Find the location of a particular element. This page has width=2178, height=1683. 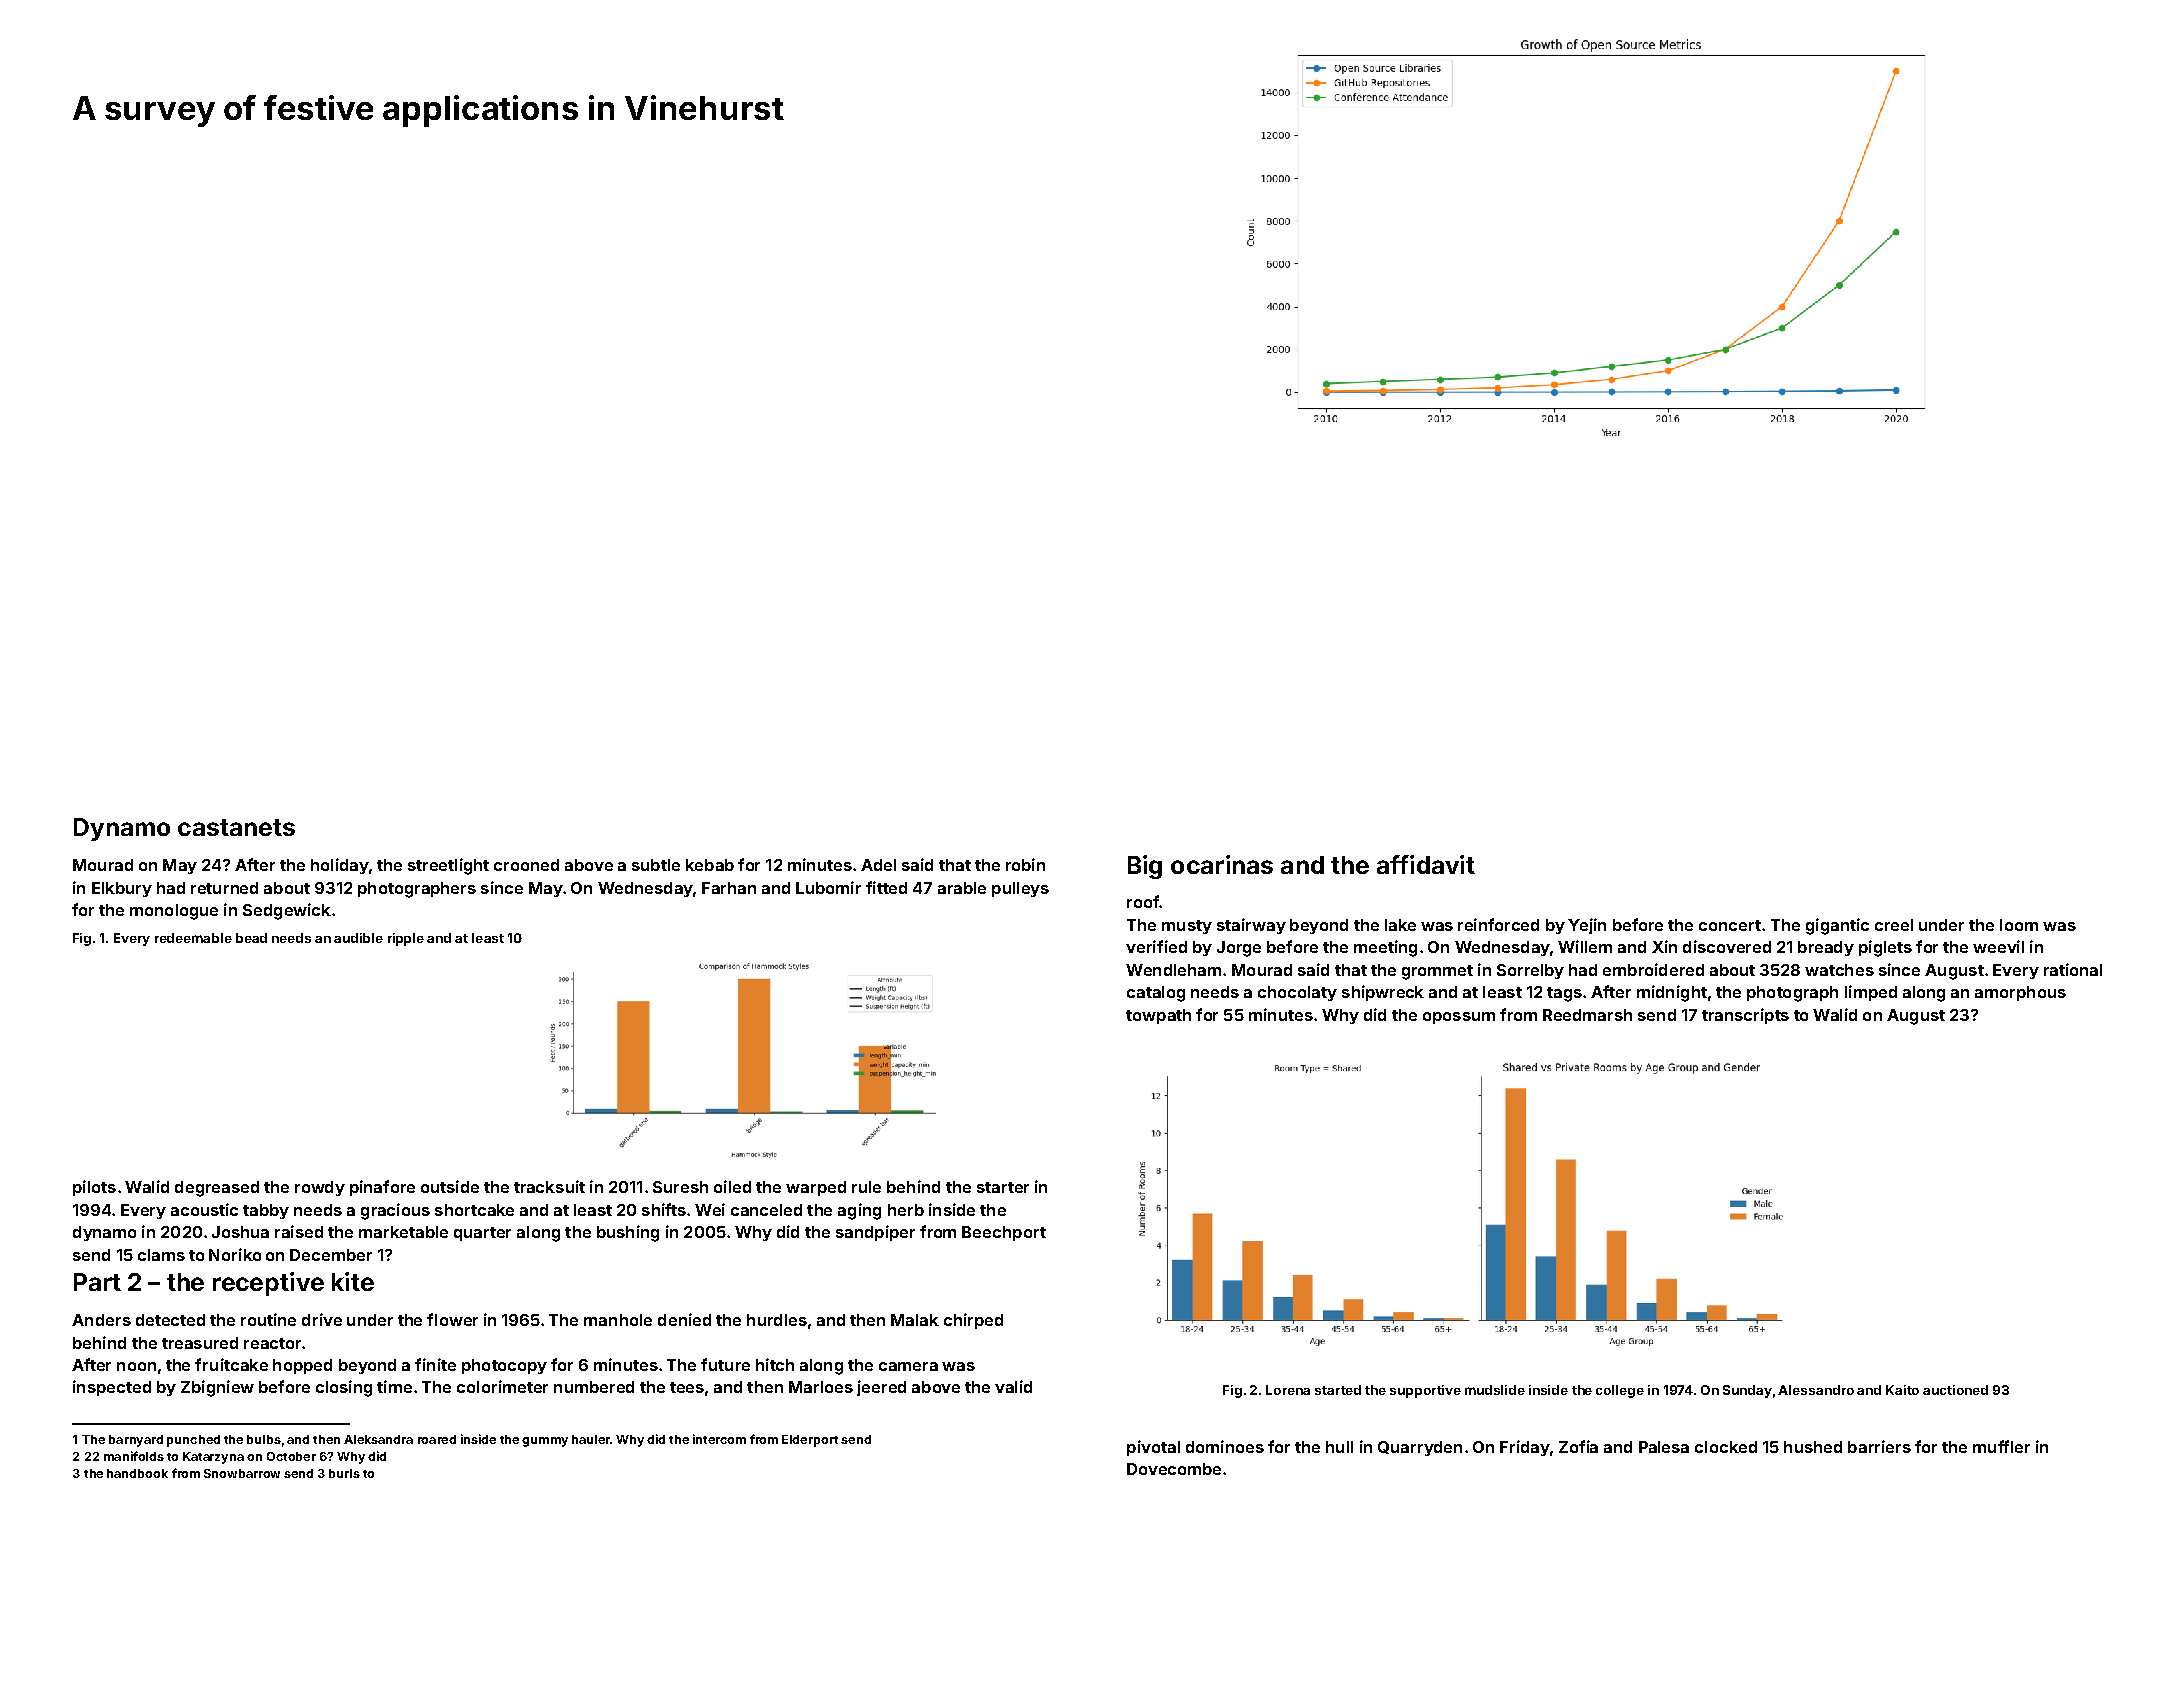

valid is located at coordinates (1013, 1386).
